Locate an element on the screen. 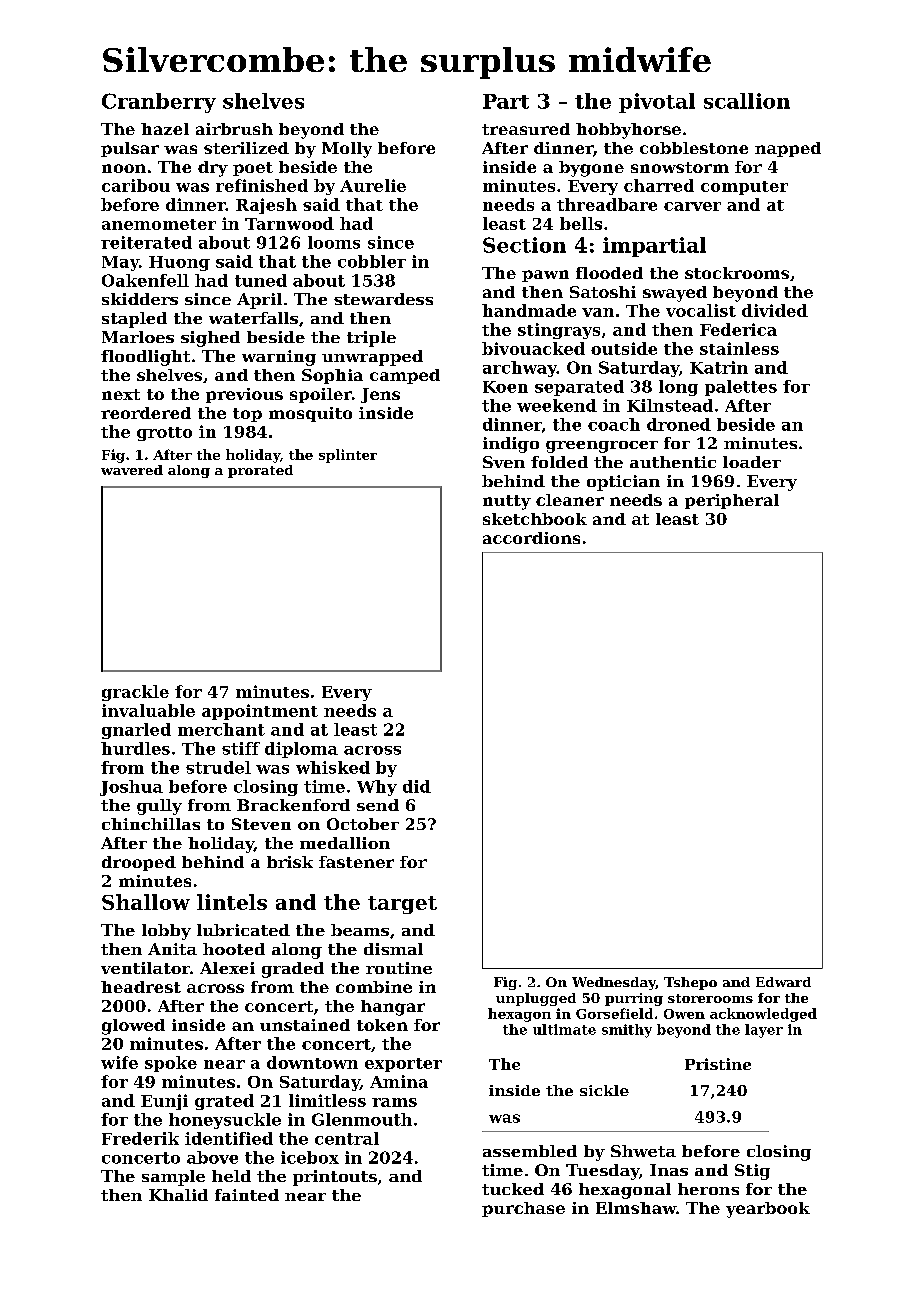  divided is located at coordinates (775, 310).
